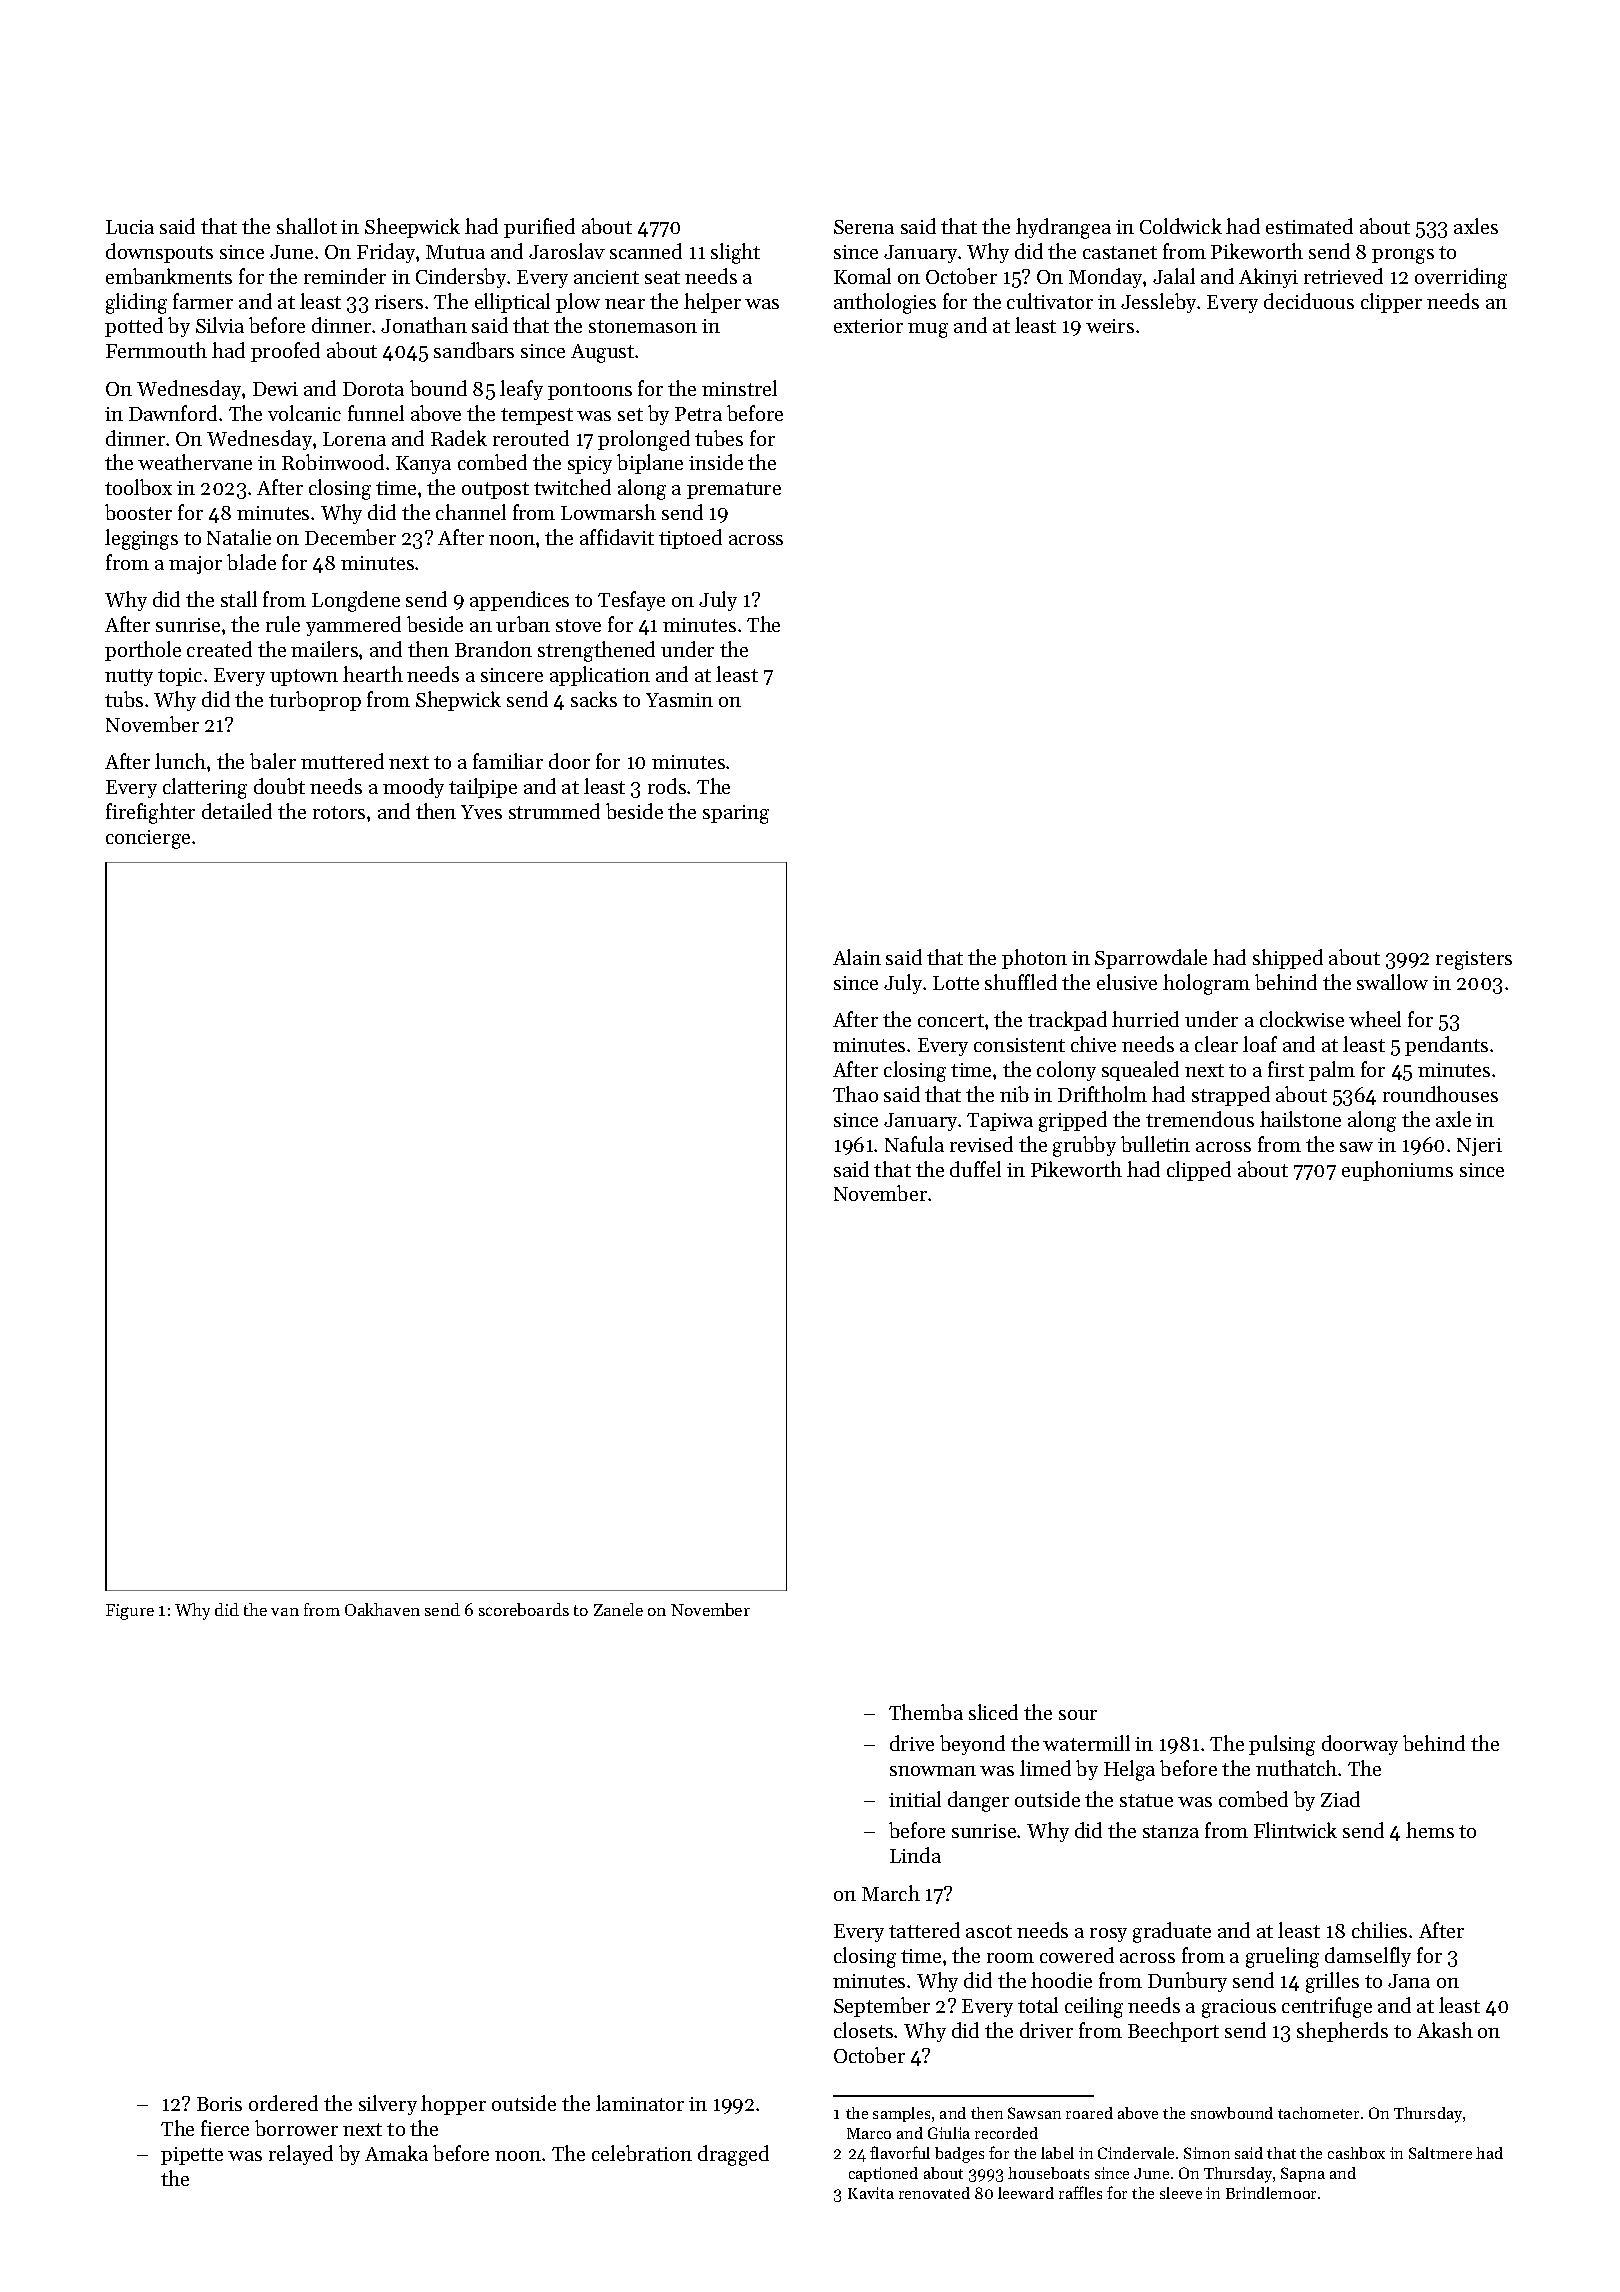 The height and width of the screenshot is (2292, 1620). Describe the element at coordinates (1034, 959) in the screenshot. I see `photon` at that location.
